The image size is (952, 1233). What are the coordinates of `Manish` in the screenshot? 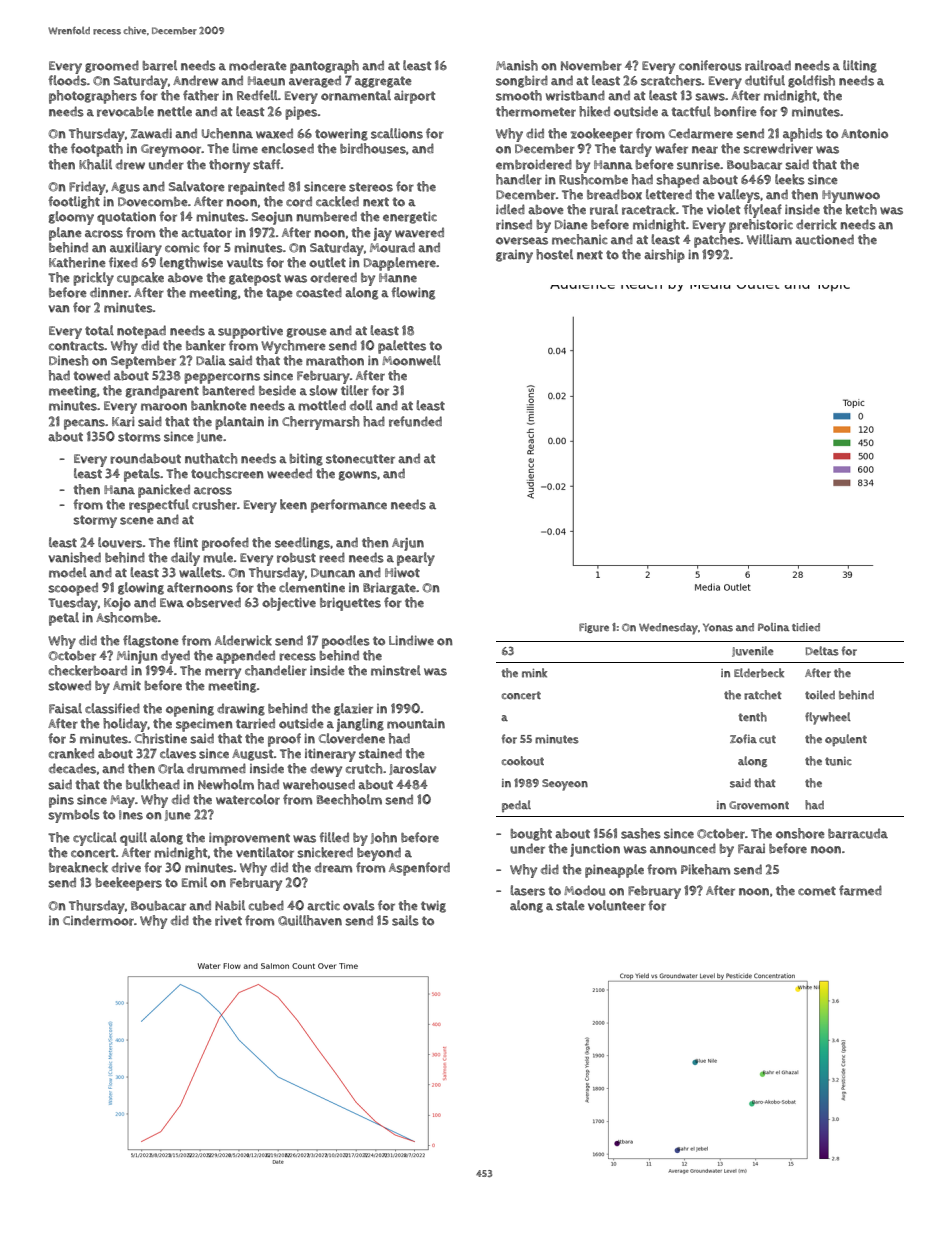 It's located at (517, 65).
